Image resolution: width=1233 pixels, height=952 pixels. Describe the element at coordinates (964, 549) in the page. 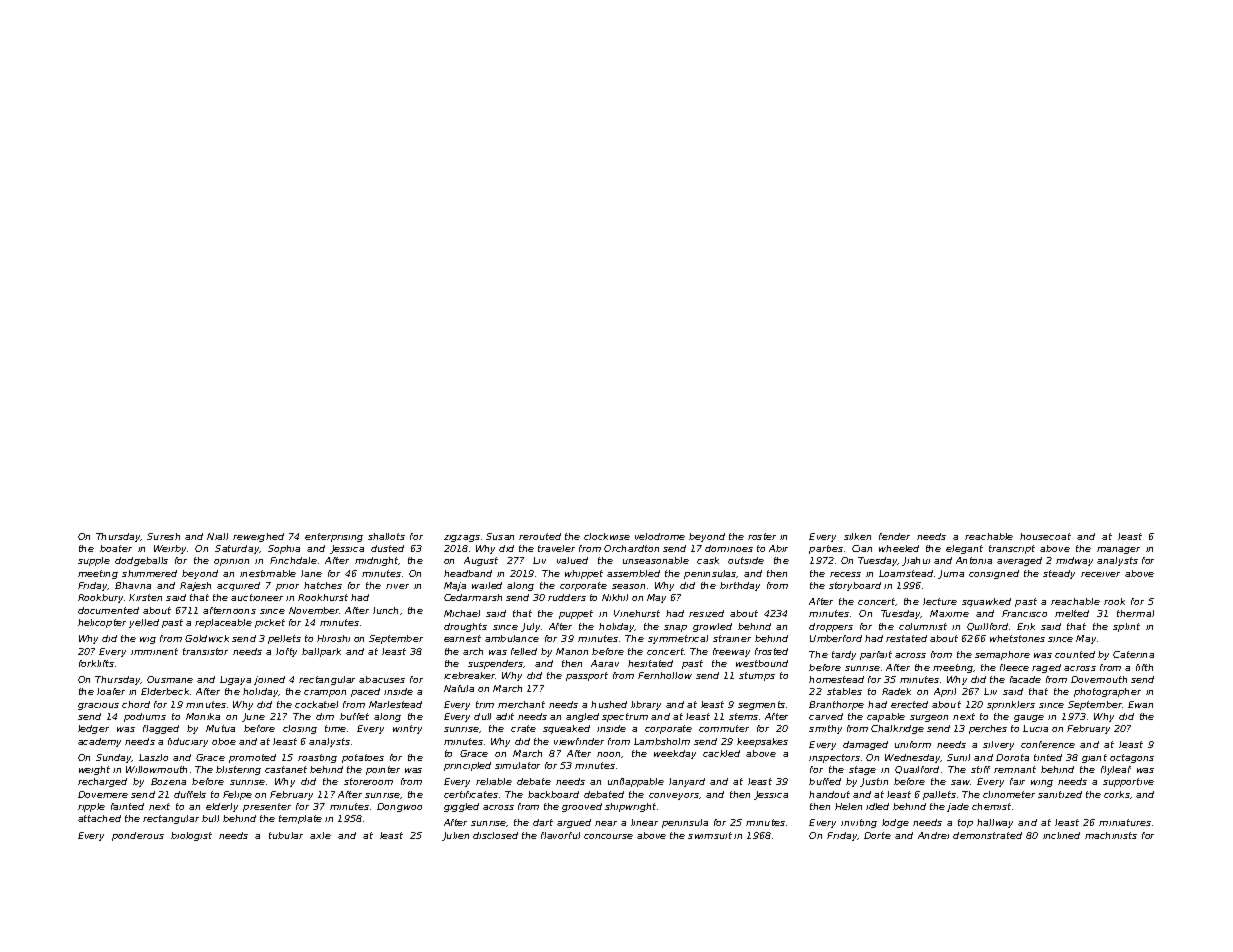

I see `elegant` at that location.
